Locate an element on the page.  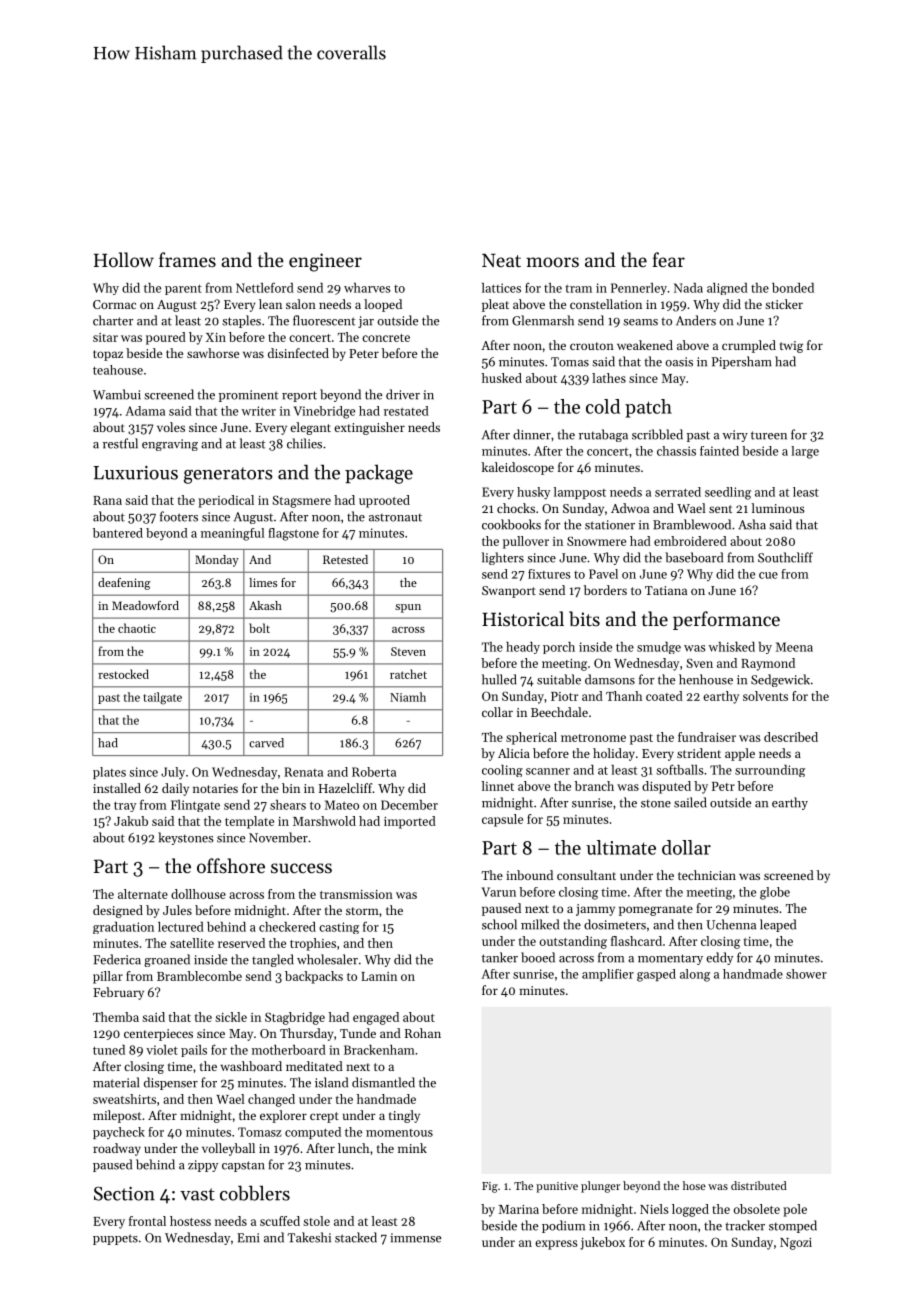
concrete is located at coordinates (386, 338).
